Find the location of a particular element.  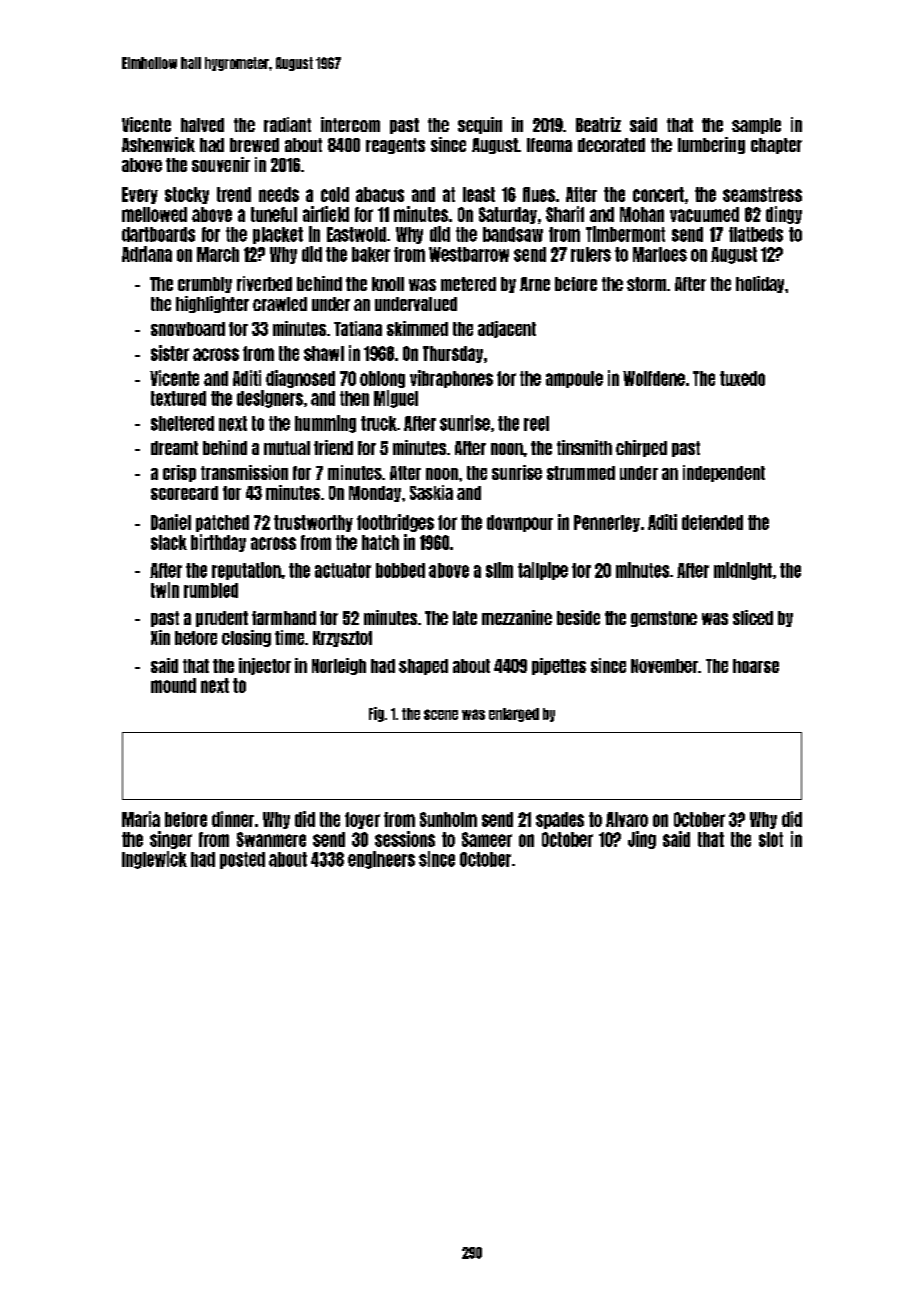

crawled is located at coordinates (280, 304).
